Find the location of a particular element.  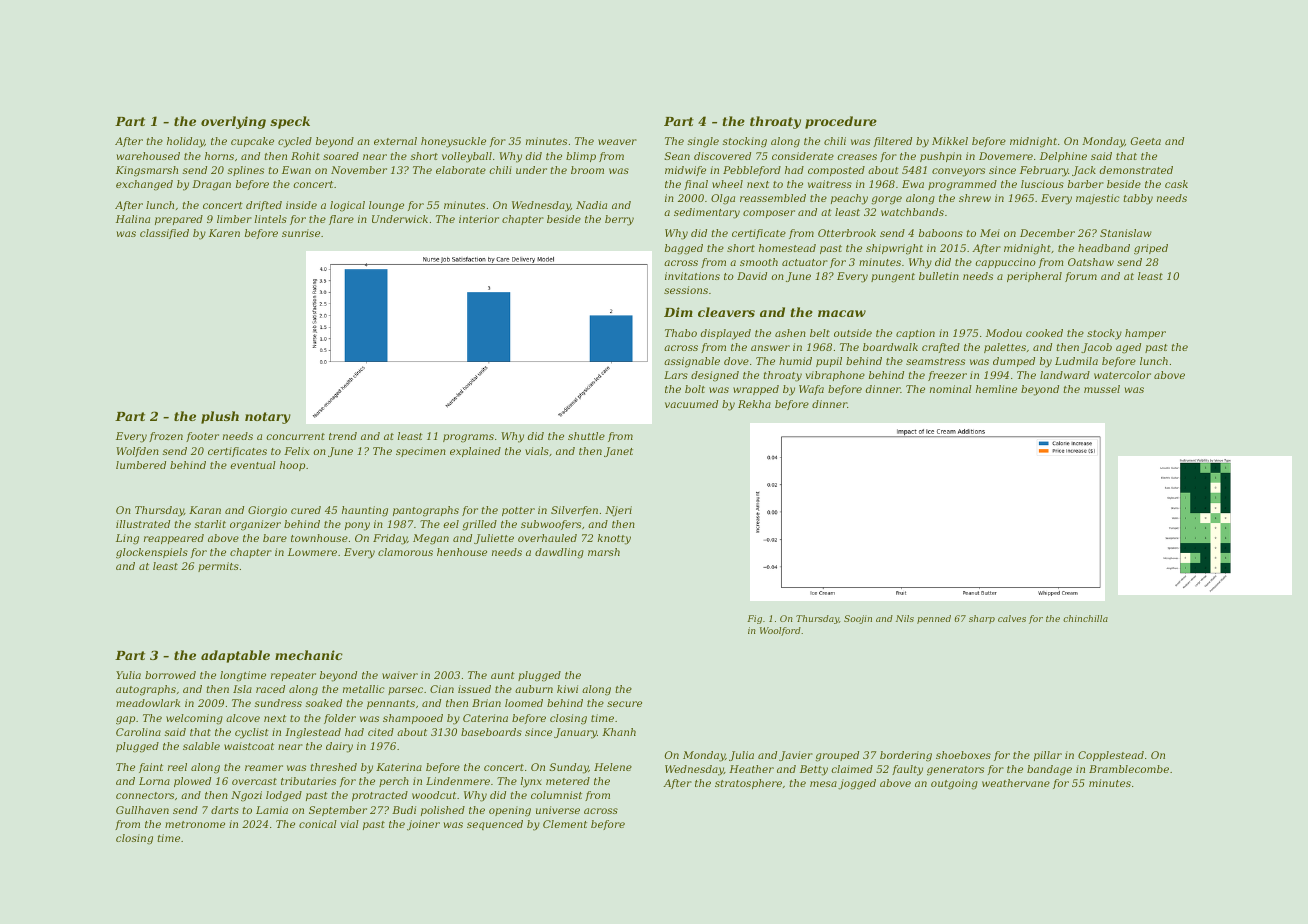

Wolfden is located at coordinates (137, 452).
